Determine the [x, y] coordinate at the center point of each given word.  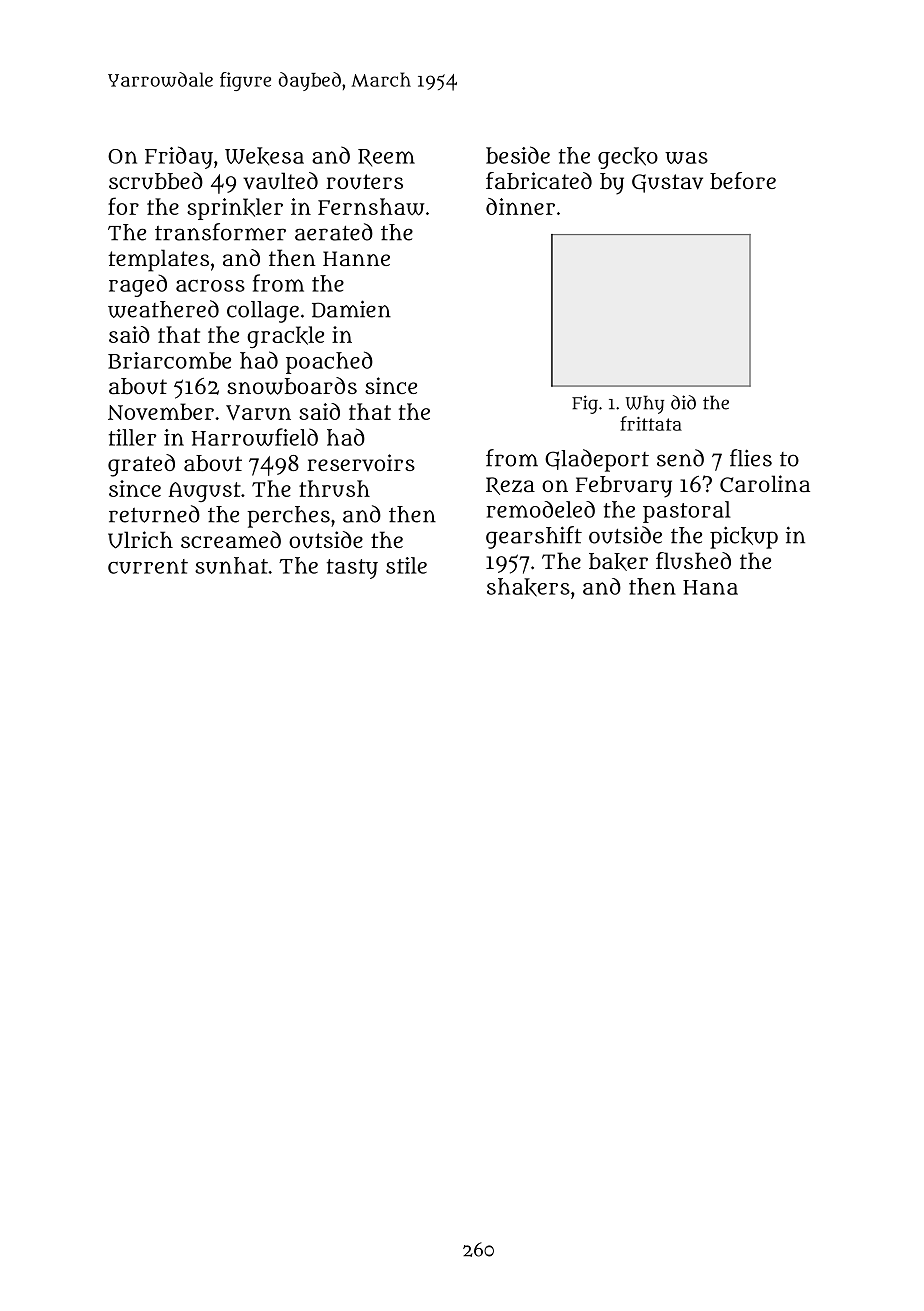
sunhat [231, 565]
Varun [258, 412]
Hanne [356, 258]
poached [329, 362]
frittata [651, 423]
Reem [386, 158]
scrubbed [156, 181]
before [743, 181]
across [210, 286]
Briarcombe [169, 360]
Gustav [667, 183]
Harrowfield [255, 437]
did [683, 402]
